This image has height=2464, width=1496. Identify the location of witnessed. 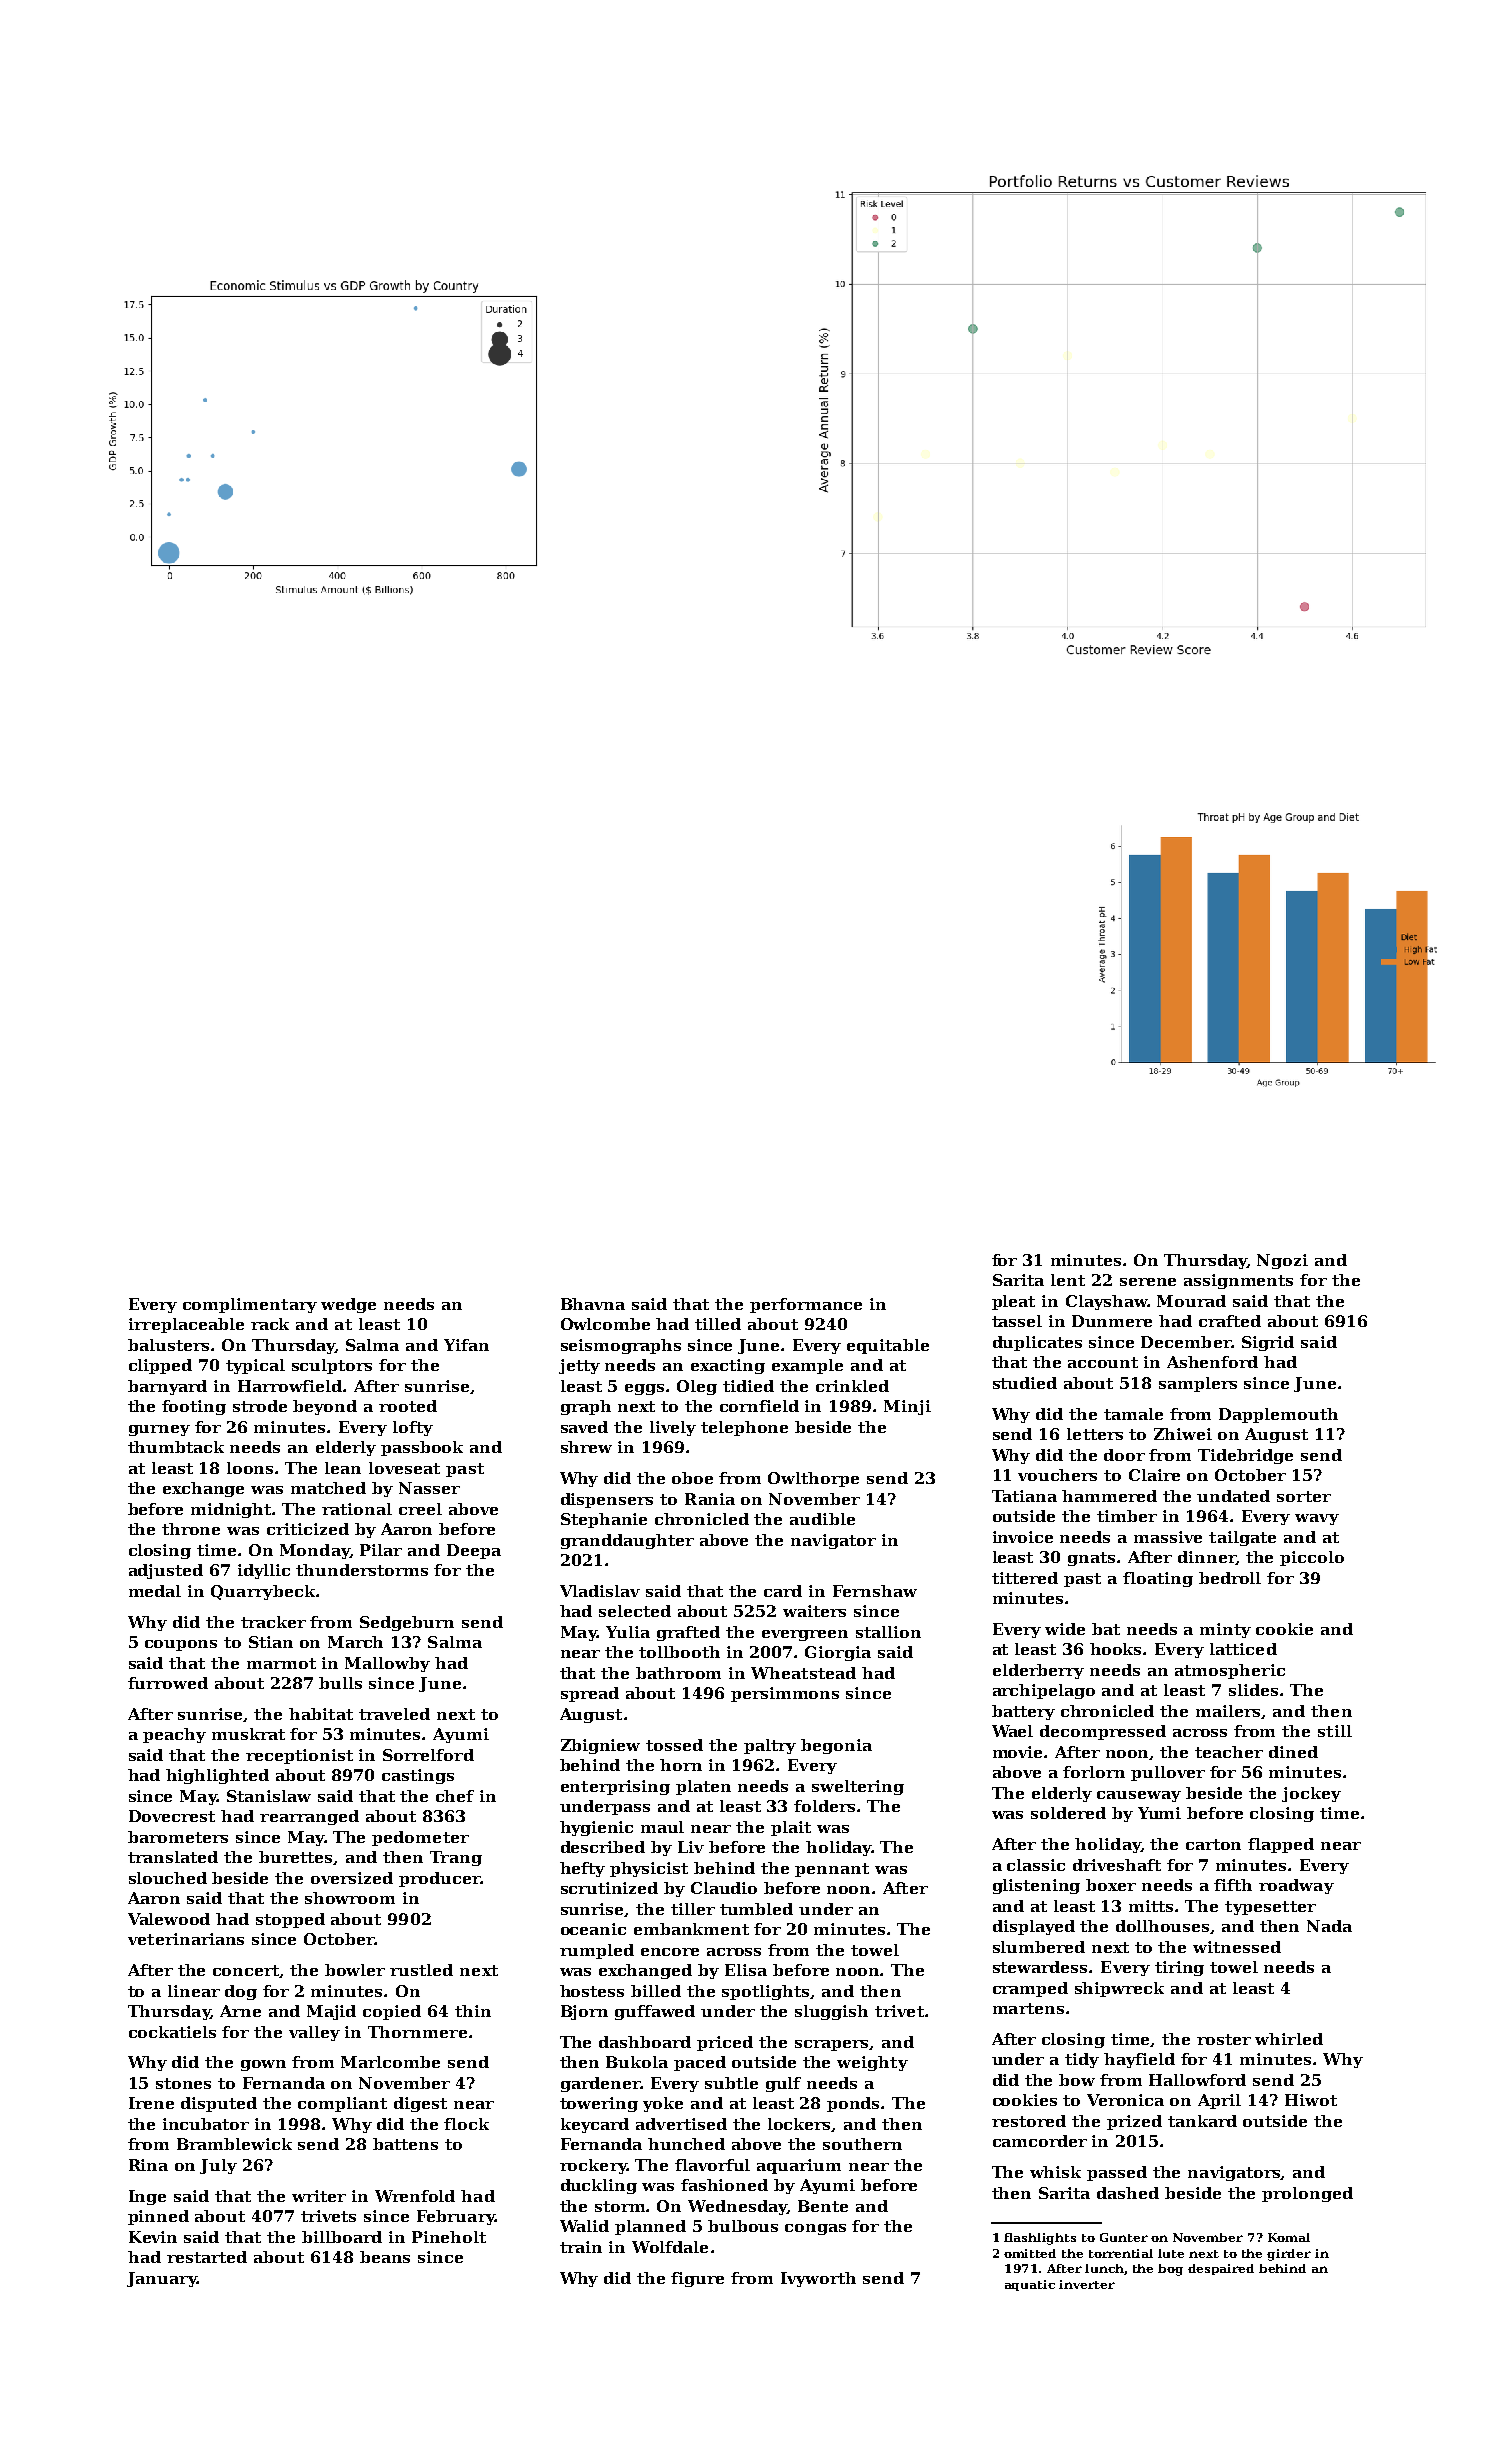
(1237, 1947).
